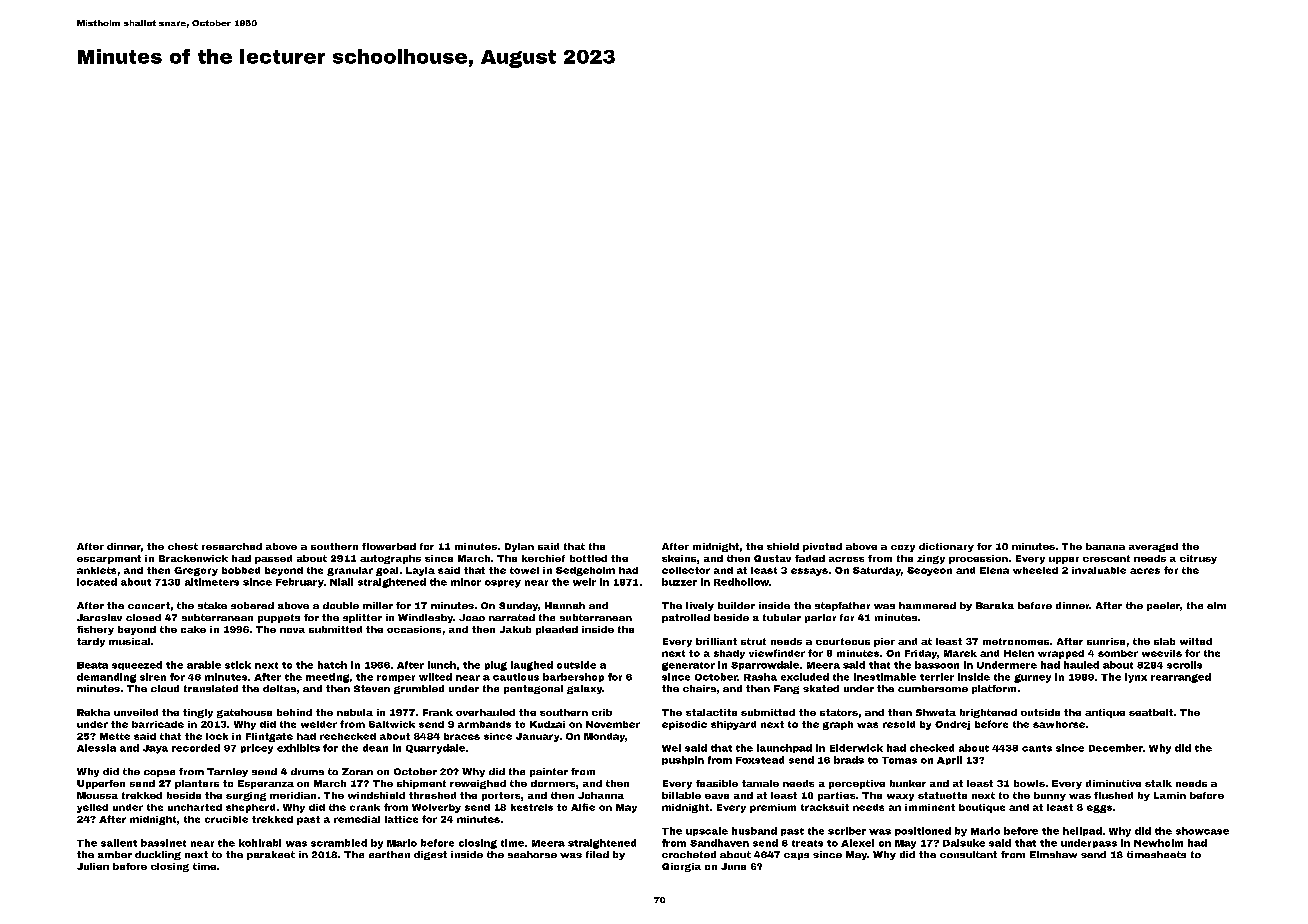  I want to click on translated, so click(211, 688).
